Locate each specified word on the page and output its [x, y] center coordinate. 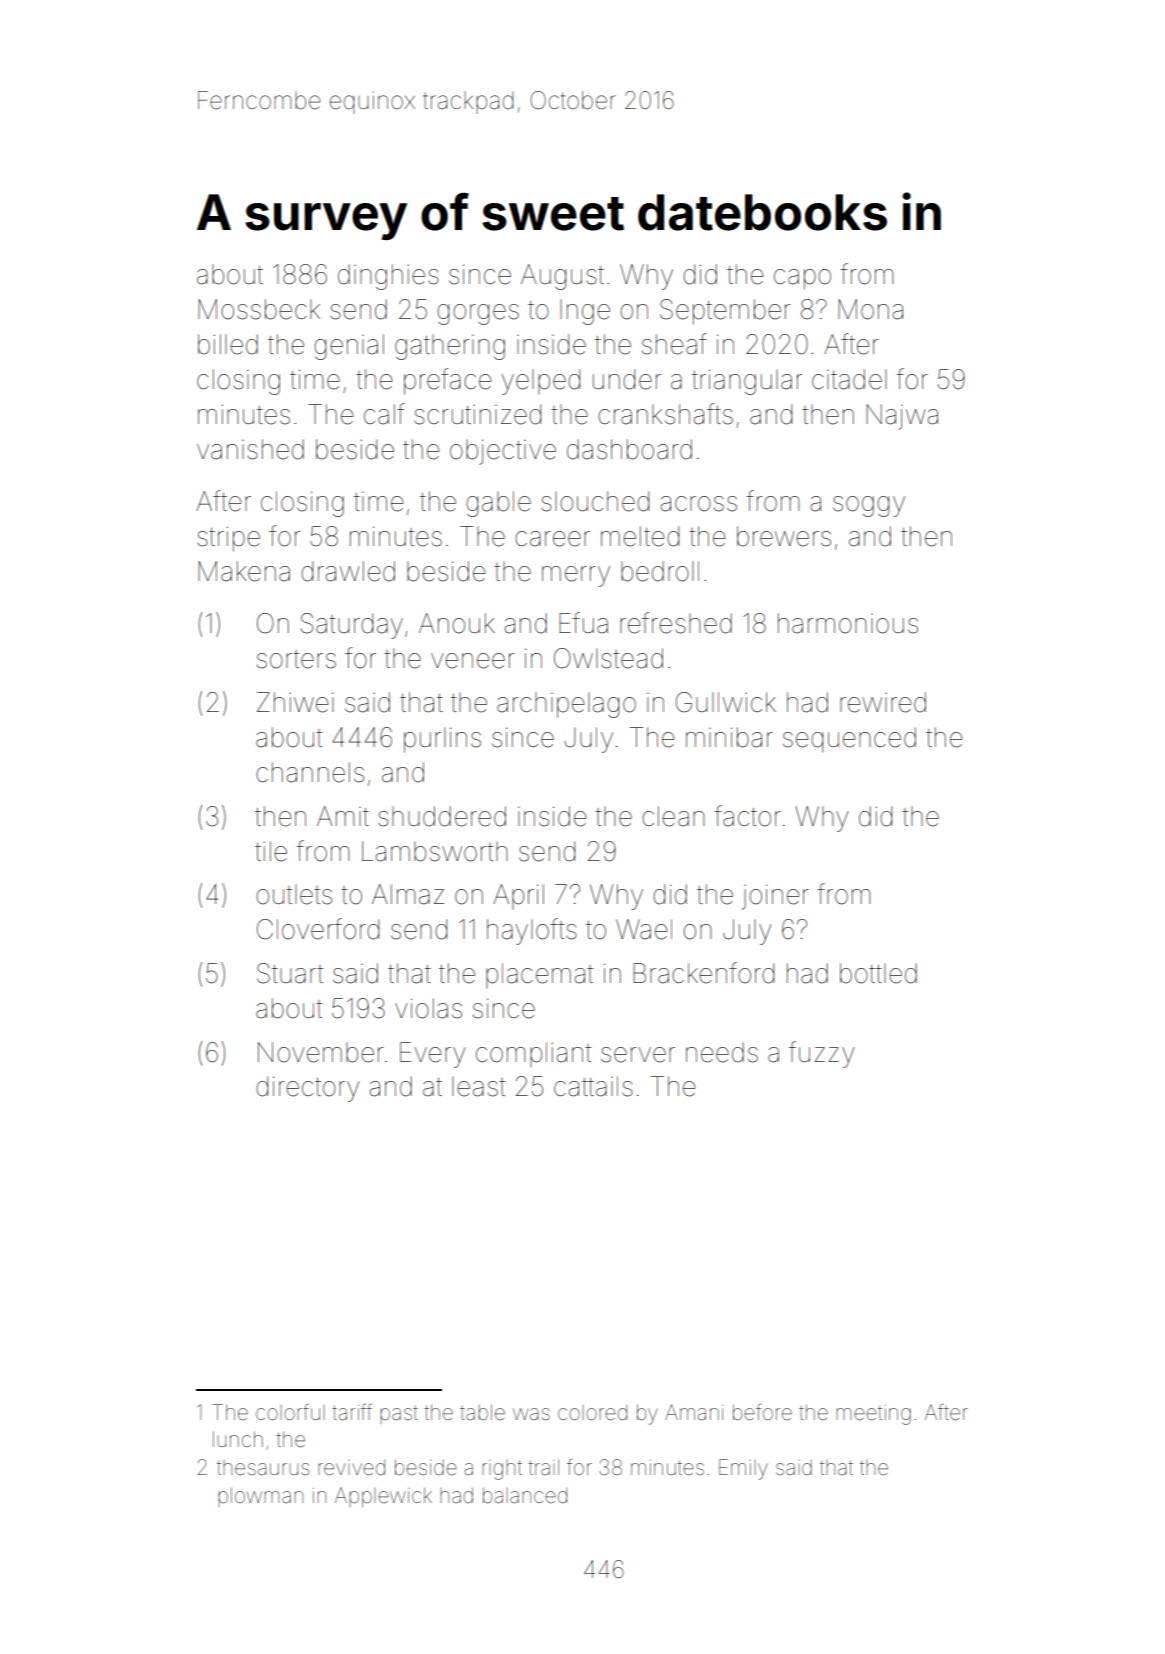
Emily [743, 1469]
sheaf [674, 344]
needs [722, 1052]
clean [673, 816]
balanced [525, 1496]
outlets [294, 894]
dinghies [388, 277]
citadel [849, 379]
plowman [260, 1497]
